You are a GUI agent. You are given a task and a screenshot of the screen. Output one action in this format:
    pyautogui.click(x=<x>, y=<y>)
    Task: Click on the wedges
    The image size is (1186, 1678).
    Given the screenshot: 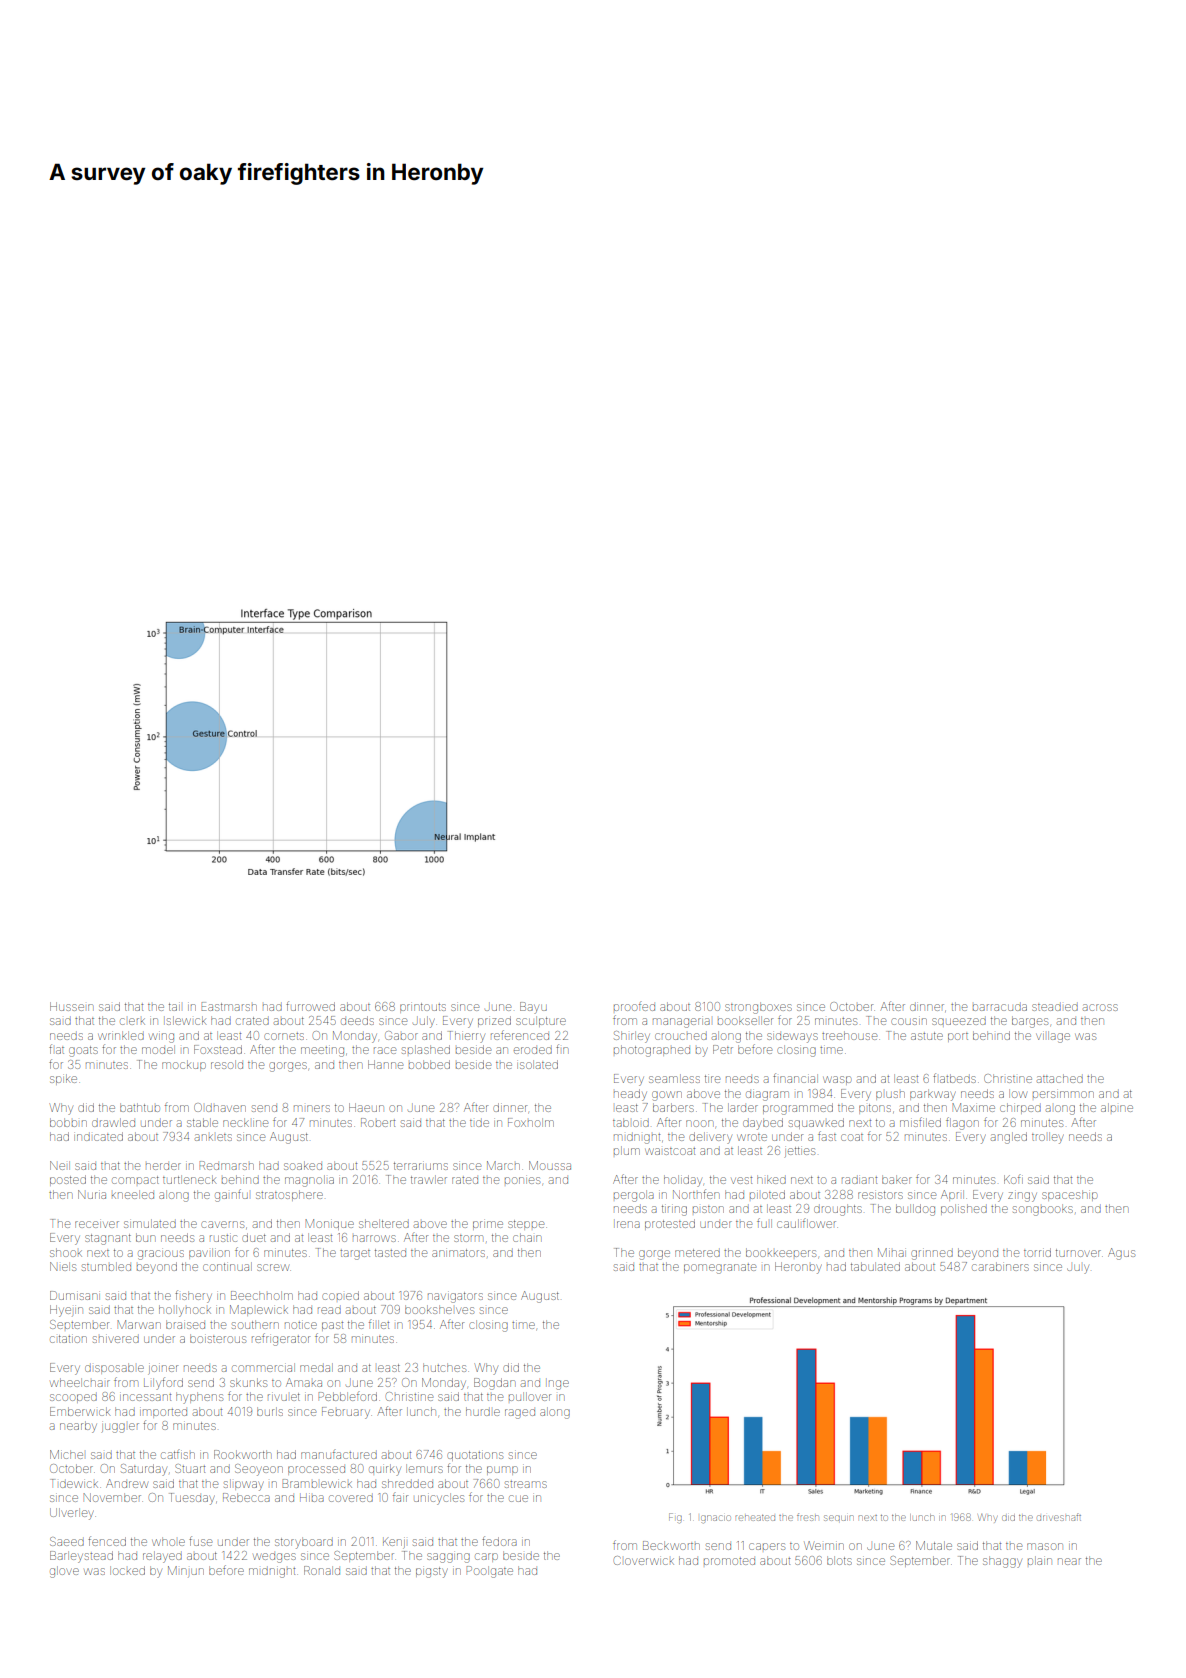 What is the action you would take?
    pyautogui.click(x=274, y=1558)
